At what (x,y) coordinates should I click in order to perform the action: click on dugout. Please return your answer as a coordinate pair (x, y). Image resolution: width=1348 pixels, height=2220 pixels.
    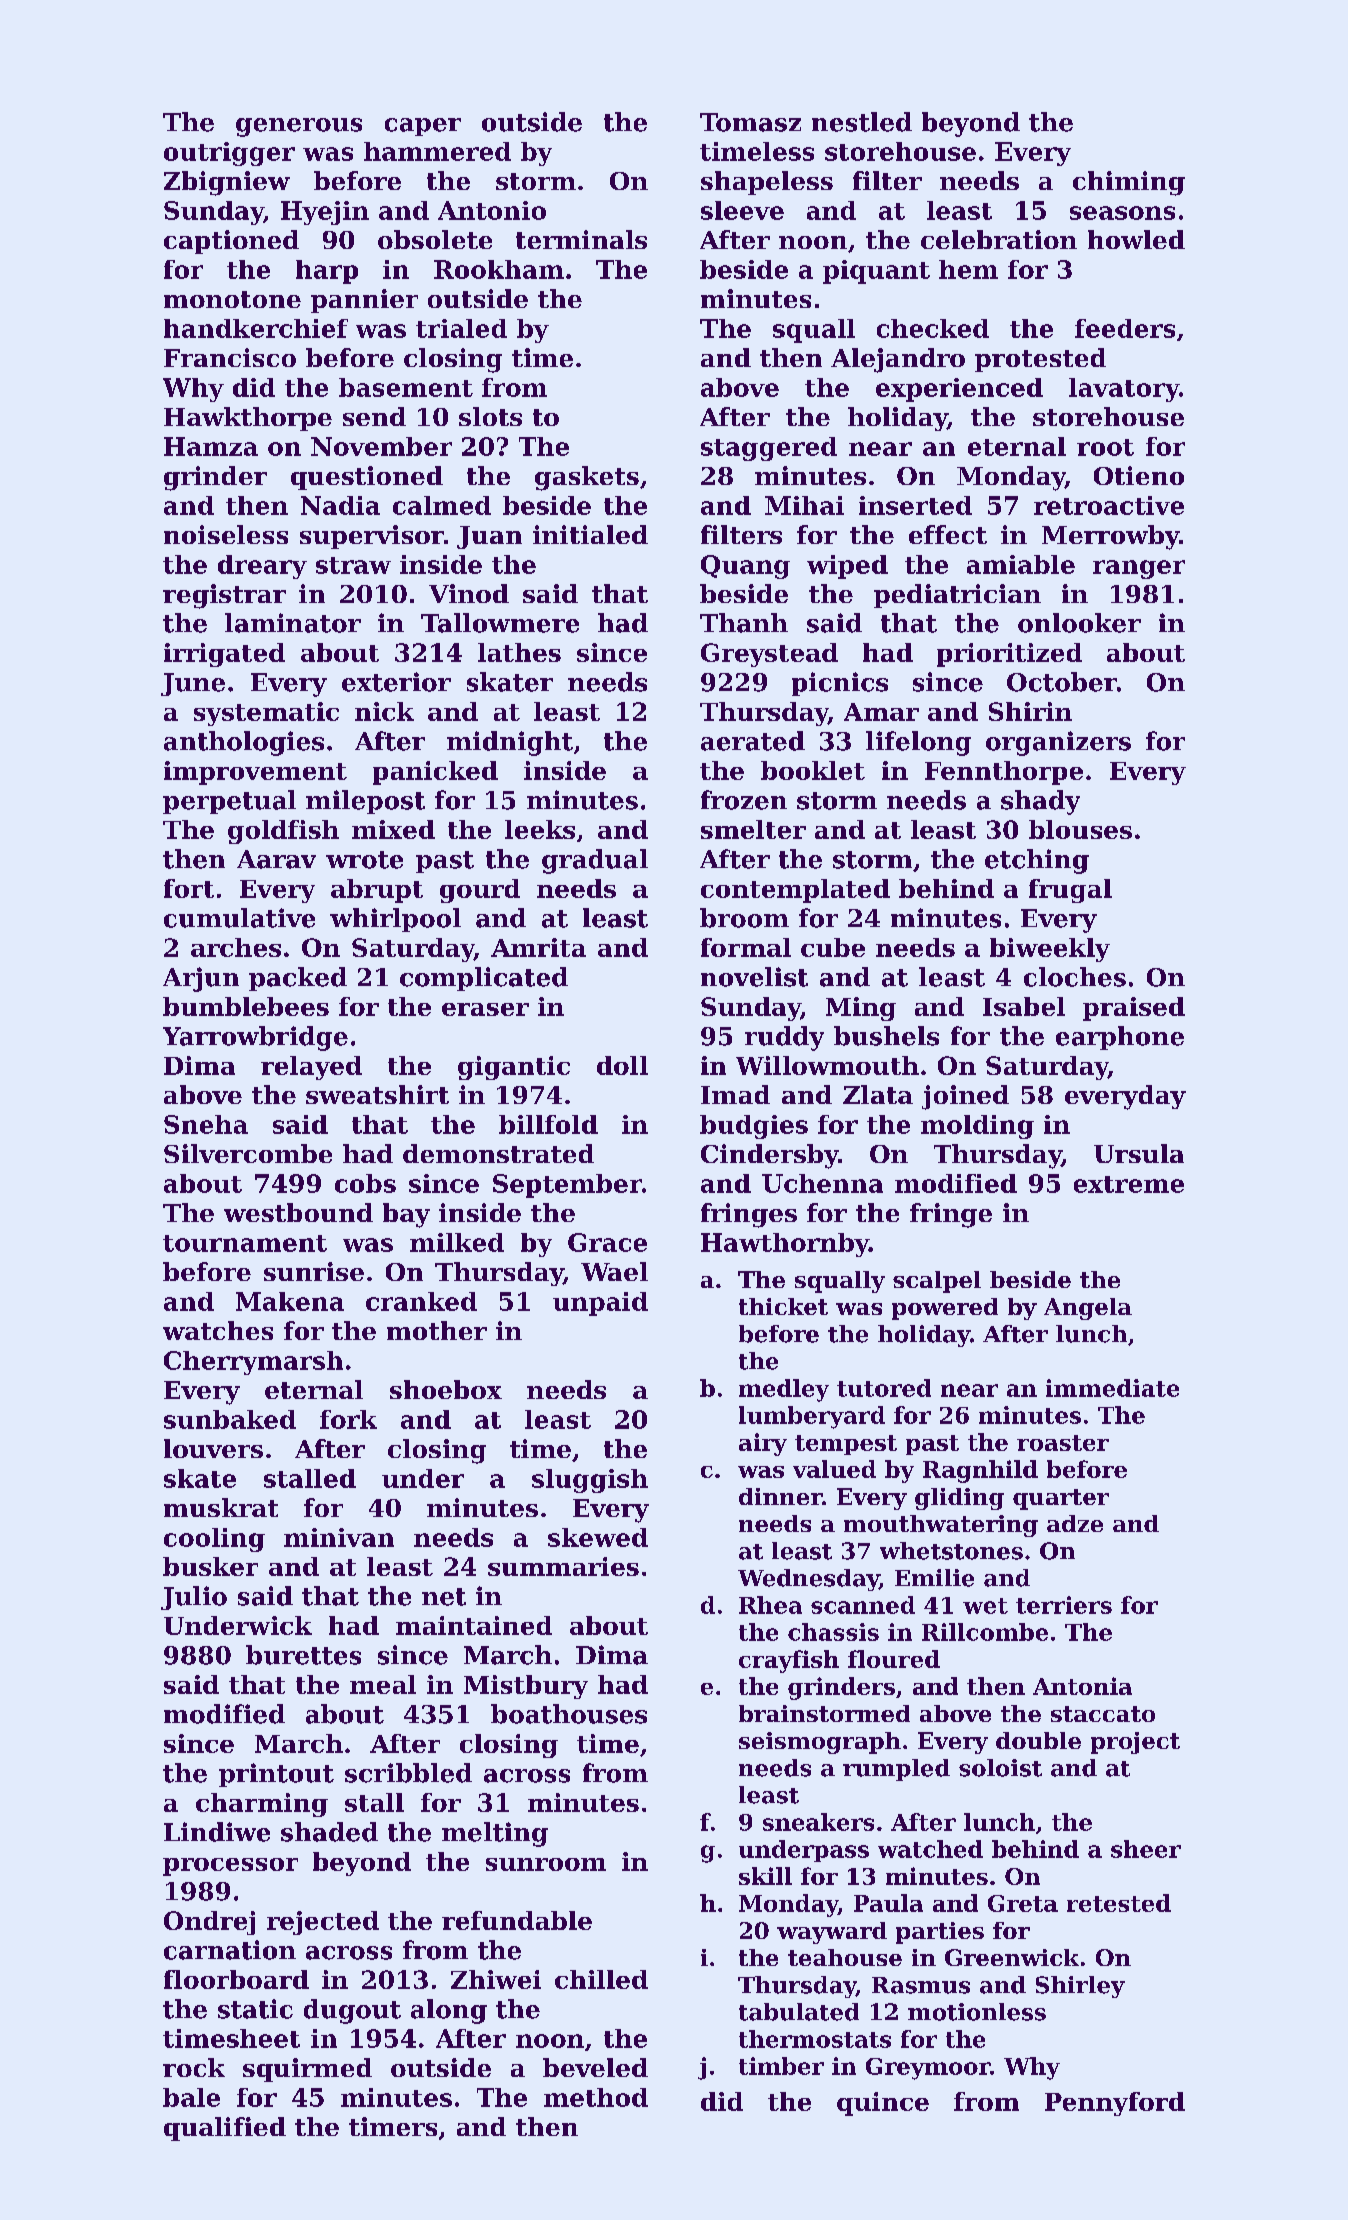
    Looking at the image, I should click on (352, 2011).
